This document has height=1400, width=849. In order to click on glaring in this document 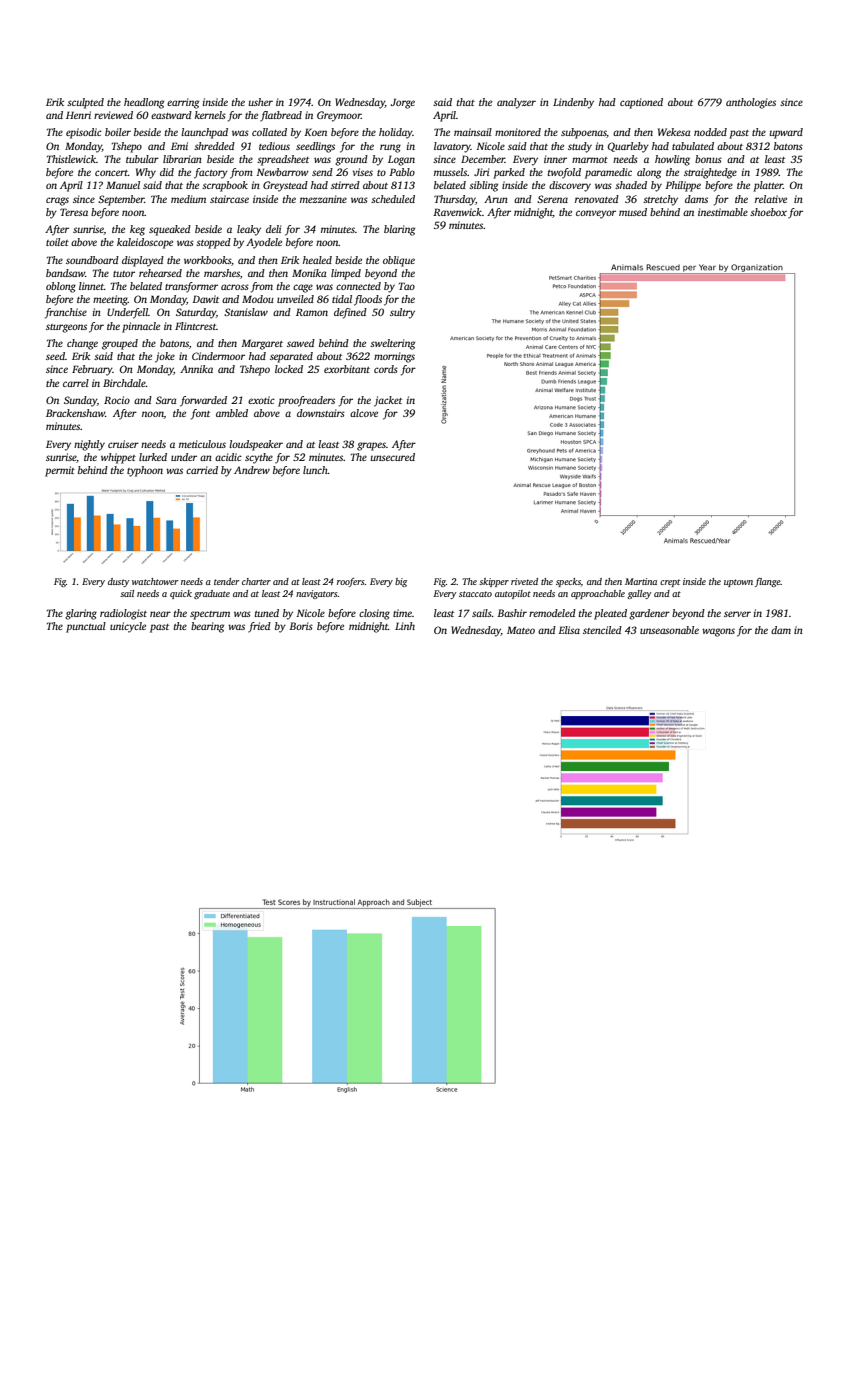, I will do `click(81, 614)`.
